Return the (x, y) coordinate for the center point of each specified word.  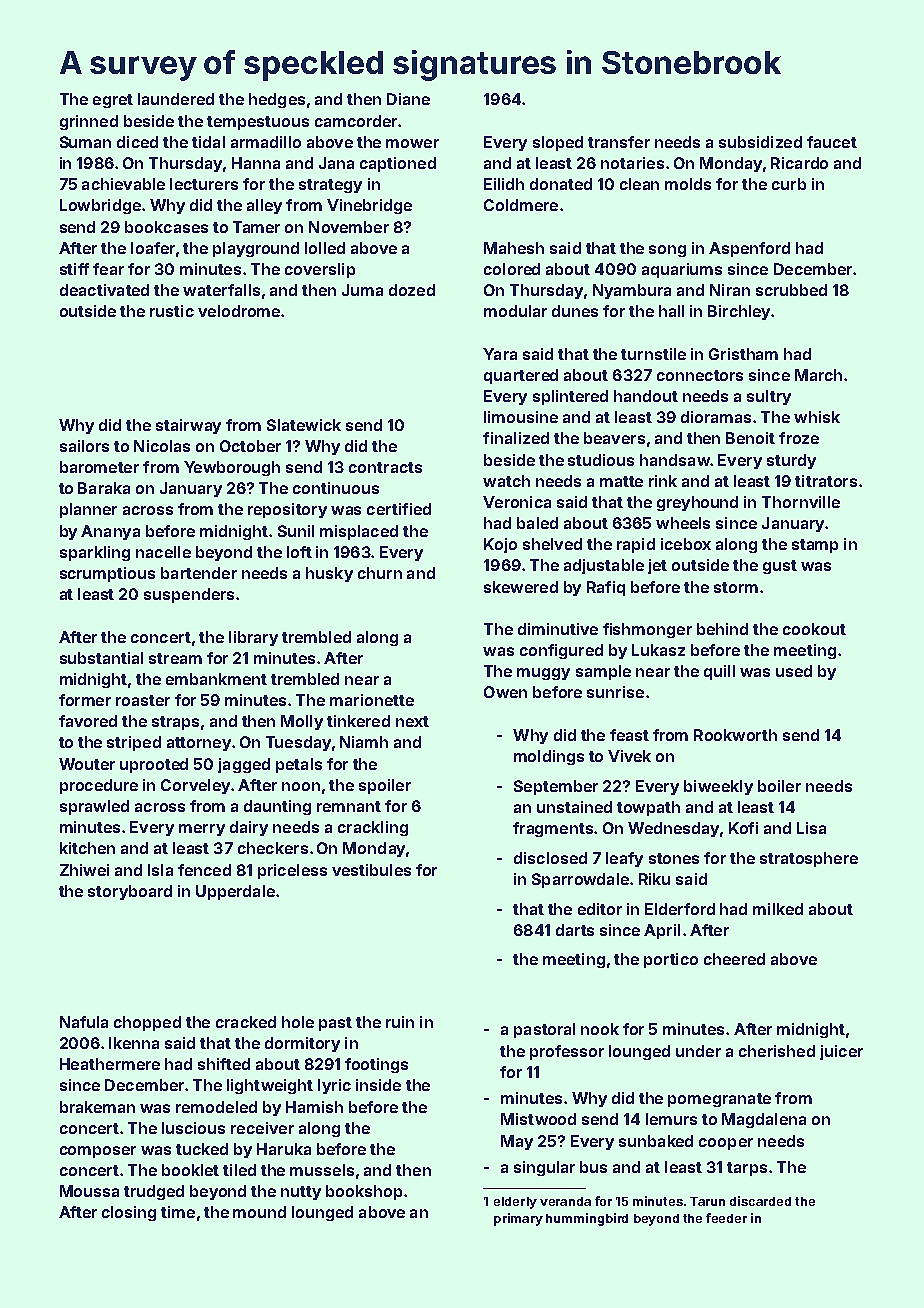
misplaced (359, 532)
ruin (400, 1022)
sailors (84, 446)
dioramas (716, 417)
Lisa (811, 828)
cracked (246, 1022)
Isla (160, 870)
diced (137, 142)
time (178, 1212)
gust (780, 567)
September (556, 787)
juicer (841, 1052)
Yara (500, 354)
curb (789, 184)
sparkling (95, 553)
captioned (398, 164)
